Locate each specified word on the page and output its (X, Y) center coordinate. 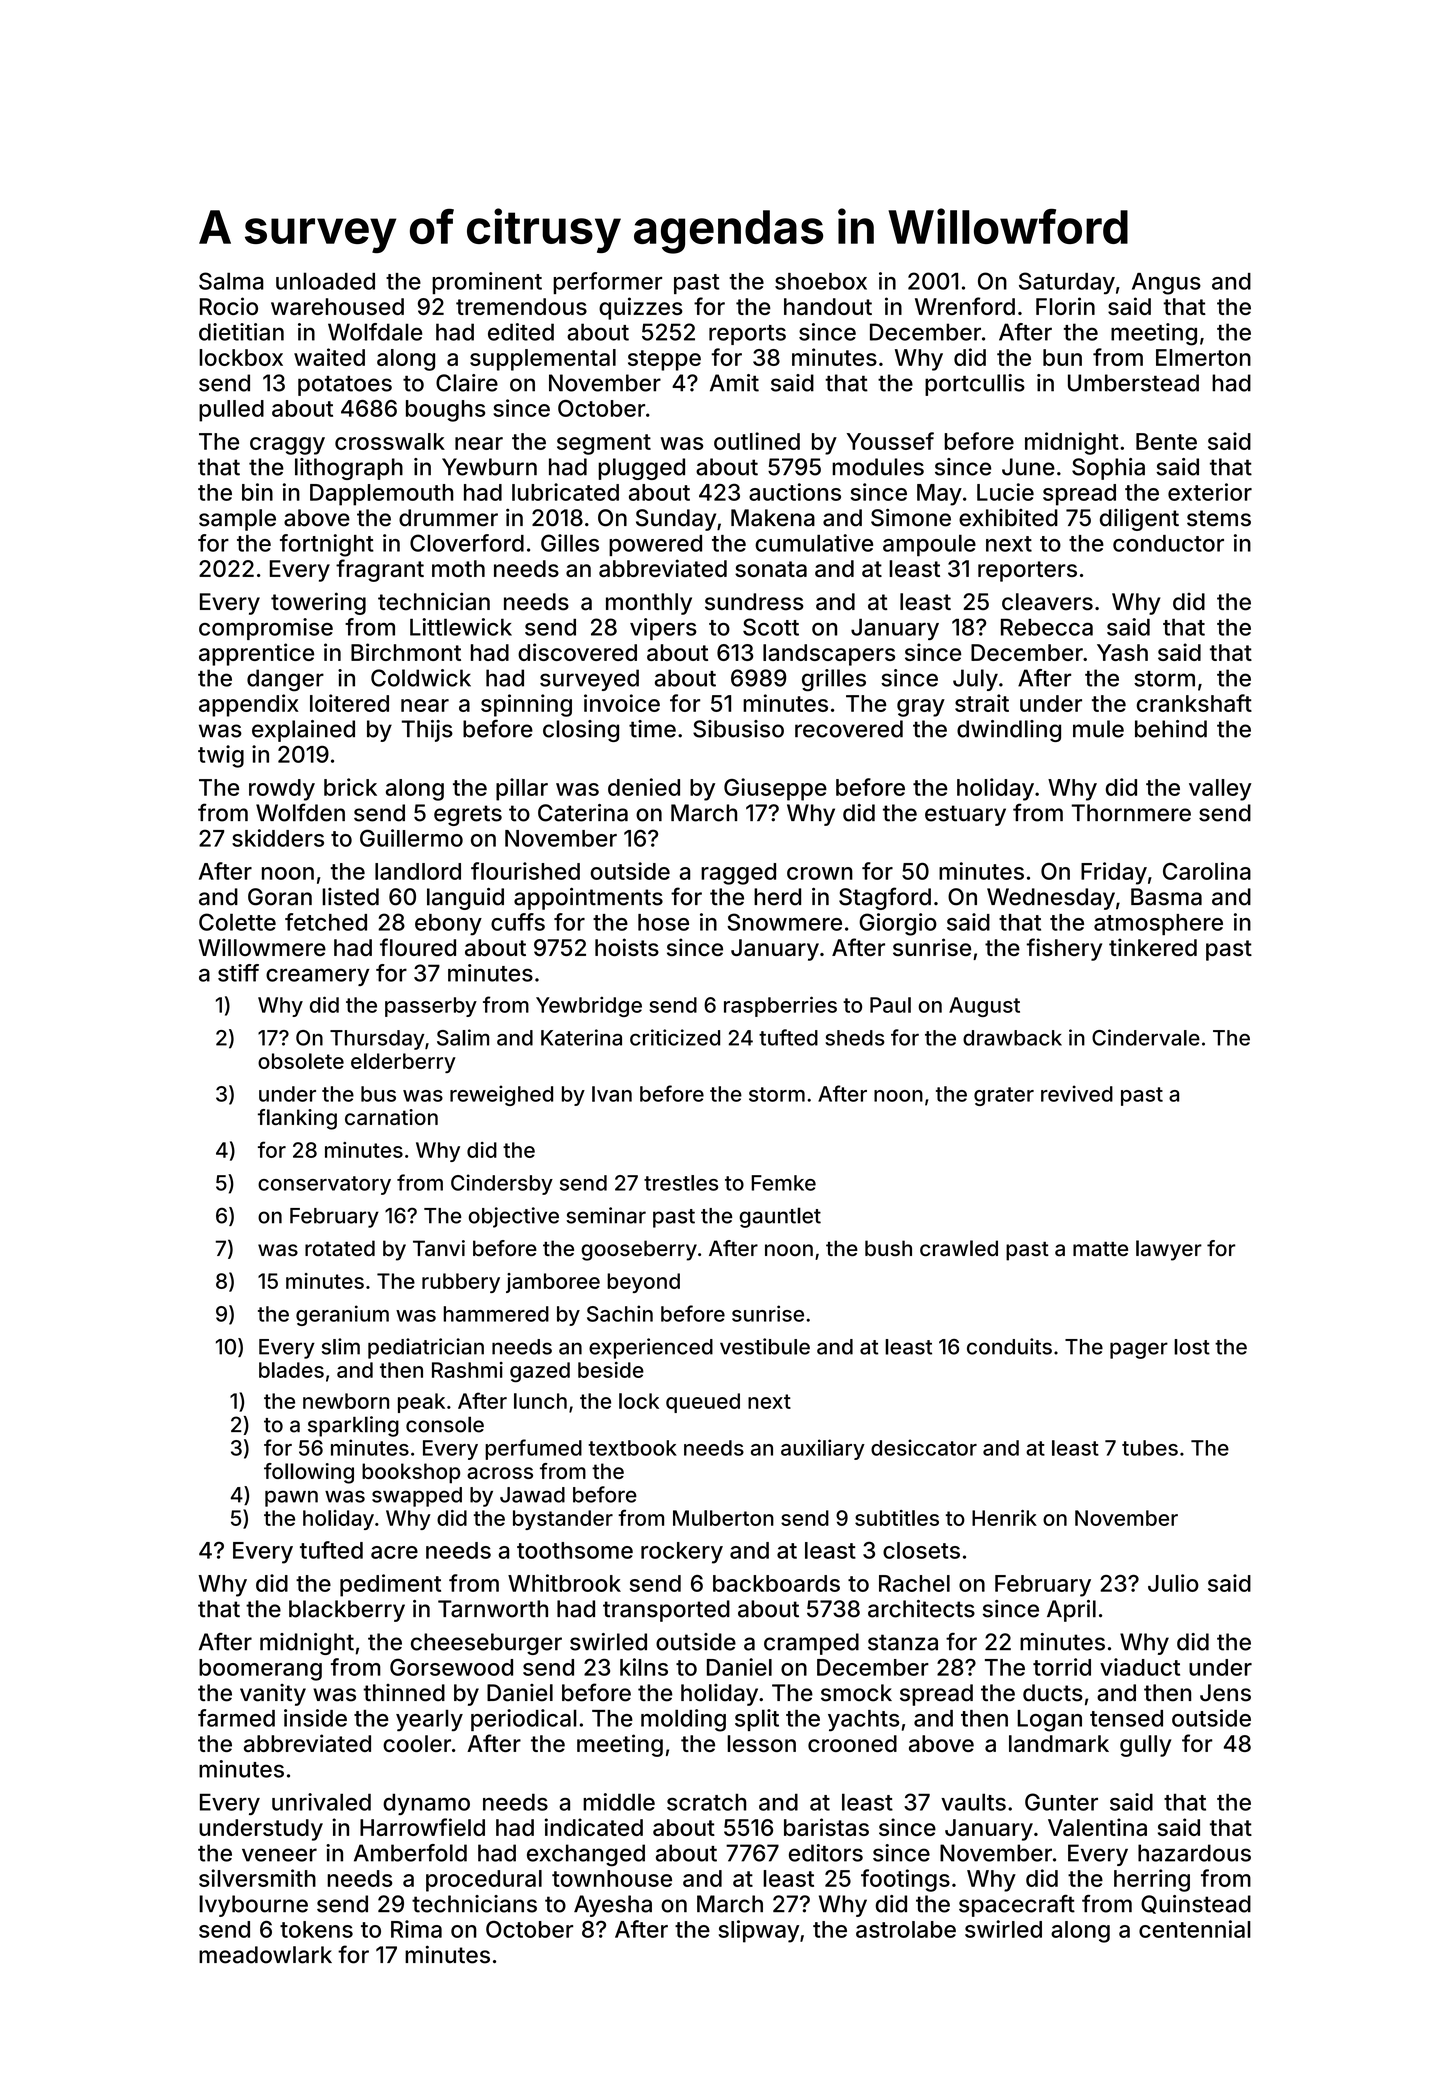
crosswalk (390, 441)
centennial (1195, 1929)
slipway (759, 1931)
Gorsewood (451, 1667)
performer (607, 283)
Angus (1166, 284)
